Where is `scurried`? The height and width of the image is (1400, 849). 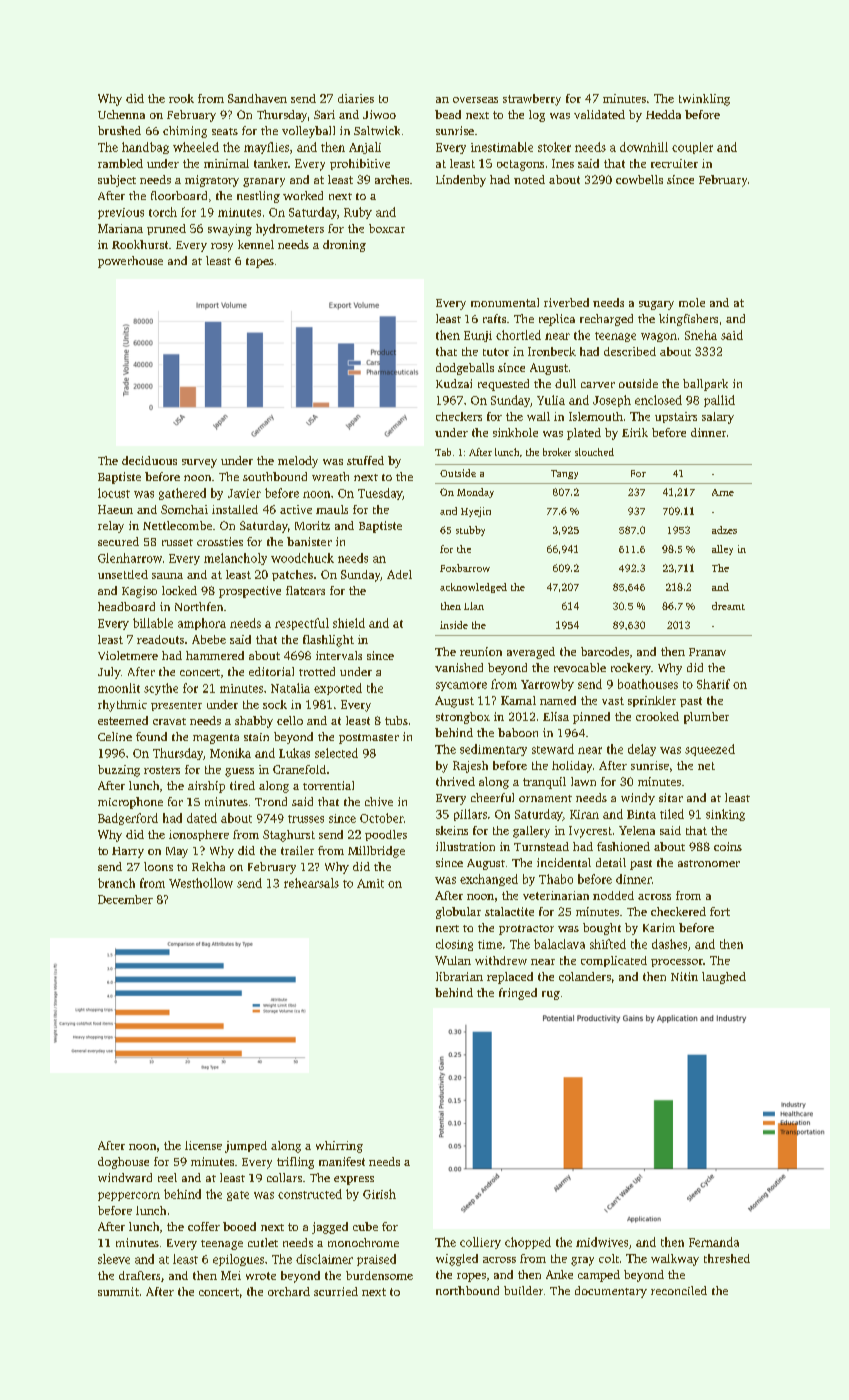
scurried is located at coordinates (336, 1291).
